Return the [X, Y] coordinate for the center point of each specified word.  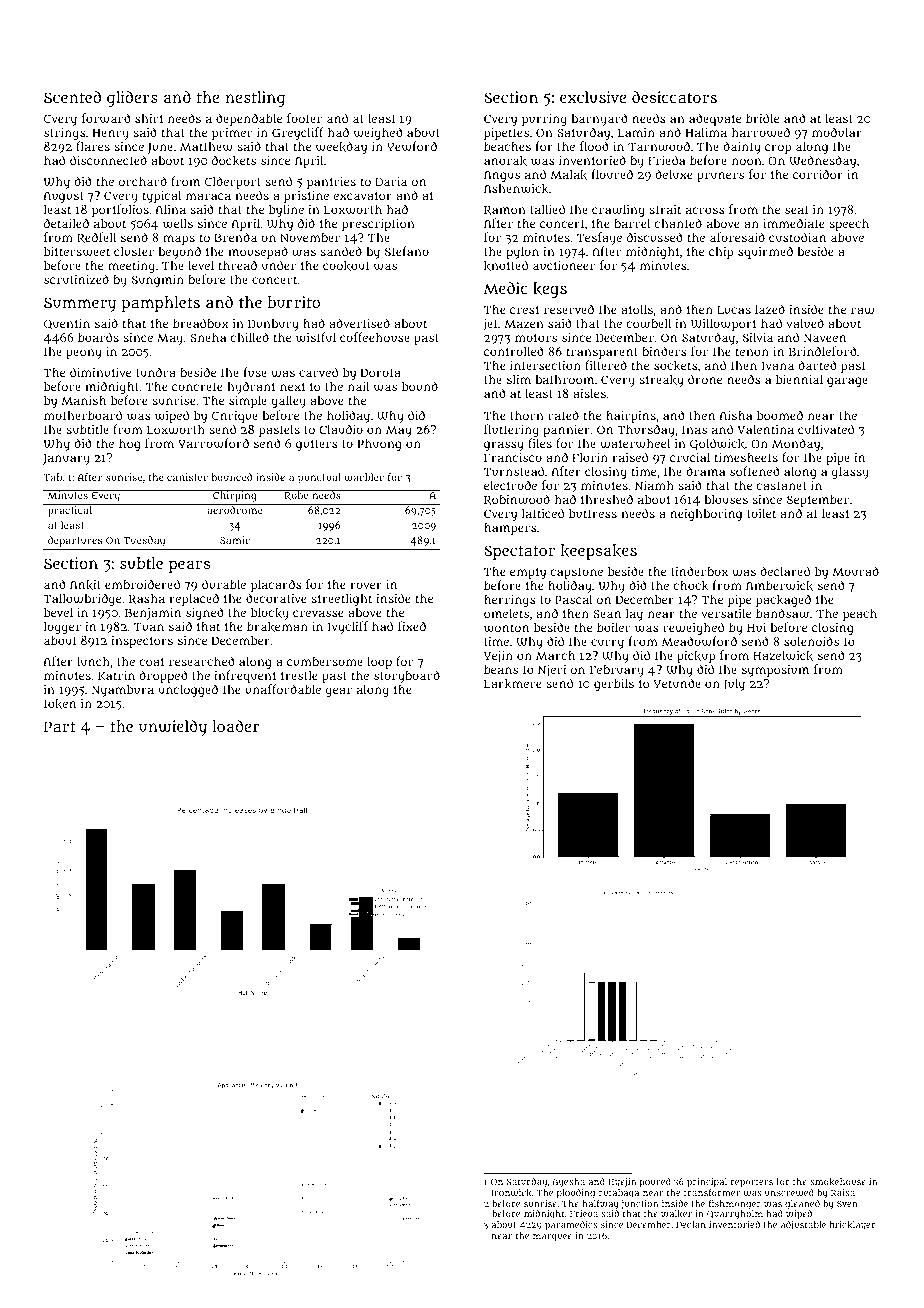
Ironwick [511, 1193]
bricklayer [853, 1225]
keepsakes [599, 552]
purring [544, 120]
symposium [775, 671]
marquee [552, 1238]
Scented [72, 97]
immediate [793, 223]
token [60, 704]
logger [62, 628]
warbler [364, 477]
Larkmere [512, 684]
